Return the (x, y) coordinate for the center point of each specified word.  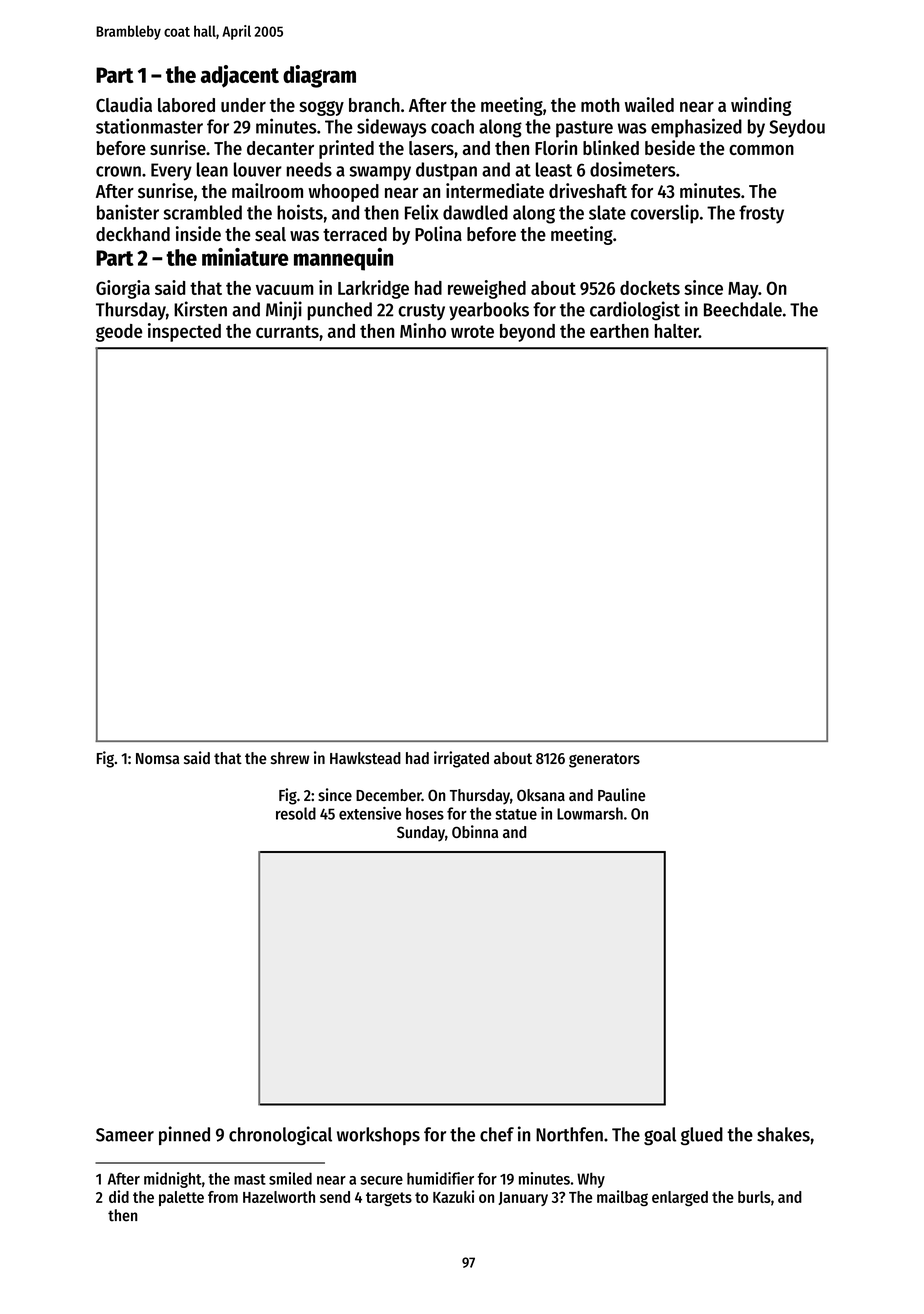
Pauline (621, 794)
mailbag (622, 1198)
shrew (290, 758)
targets (389, 1199)
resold (296, 813)
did (119, 1196)
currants (287, 331)
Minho (423, 330)
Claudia (124, 104)
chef (497, 1134)
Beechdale (743, 309)
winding (761, 106)
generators (604, 760)
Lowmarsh (590, 813)
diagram (319, 76)
